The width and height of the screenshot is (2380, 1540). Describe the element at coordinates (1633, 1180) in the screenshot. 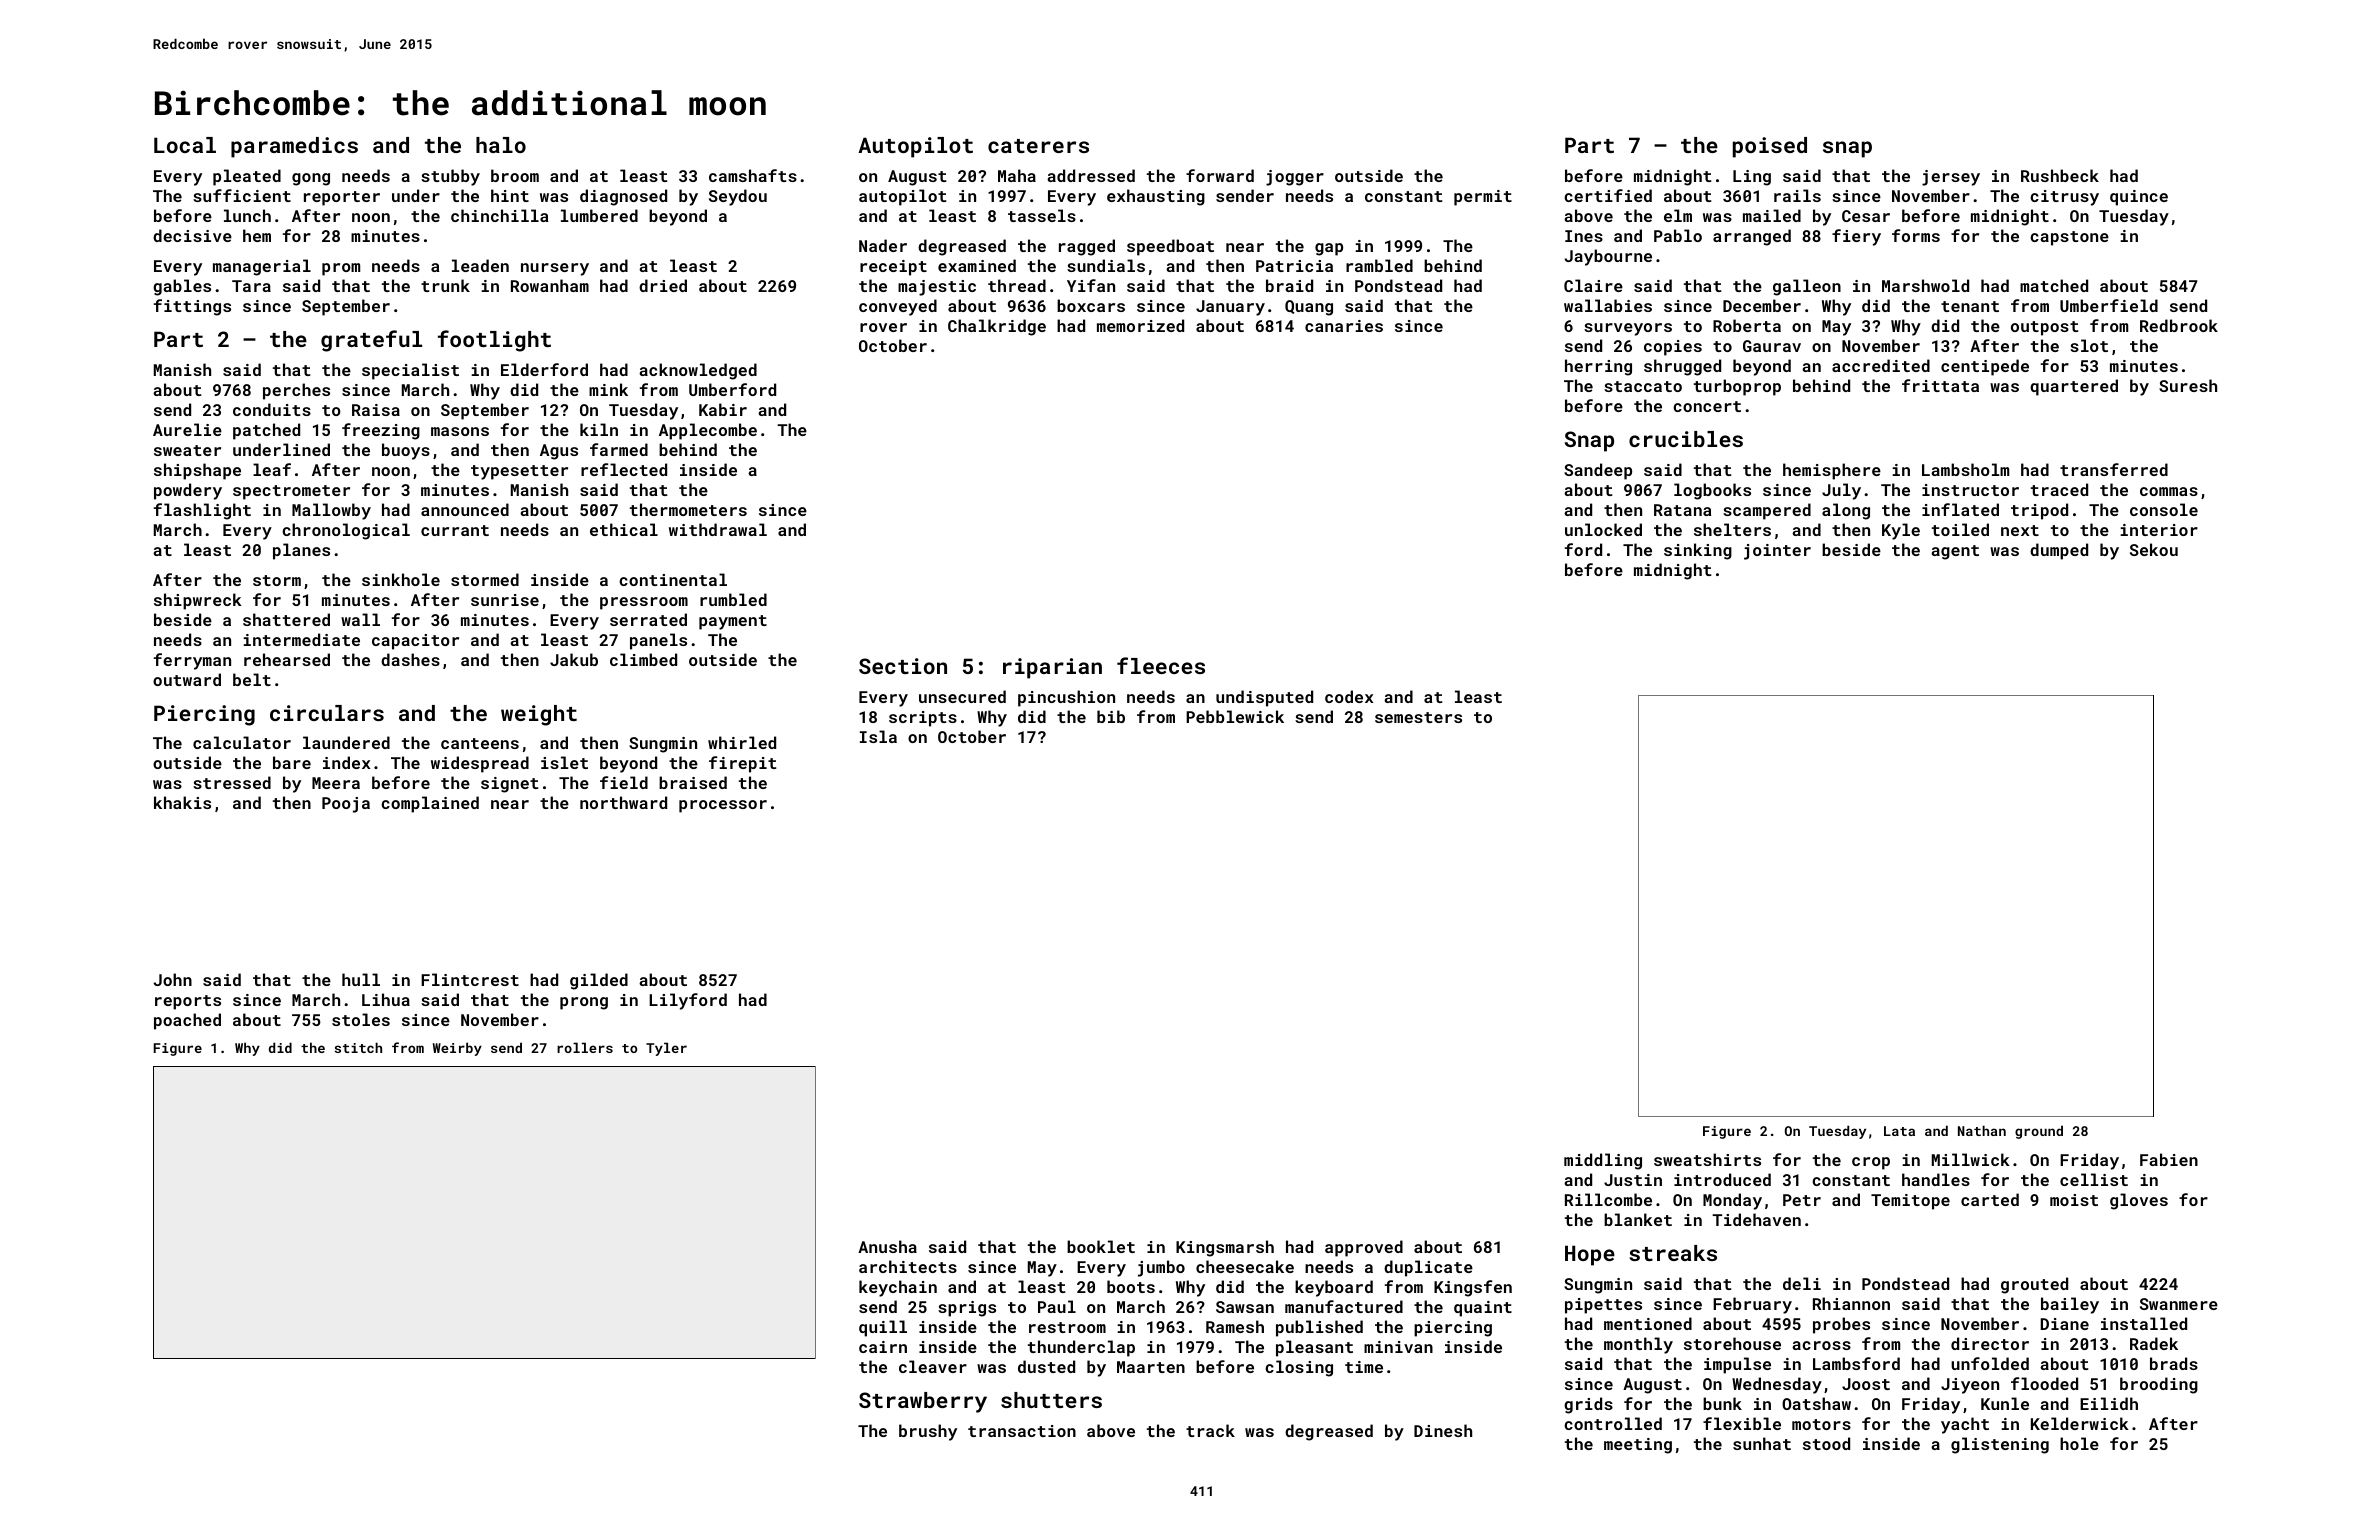

I see `Justin` at that location.
